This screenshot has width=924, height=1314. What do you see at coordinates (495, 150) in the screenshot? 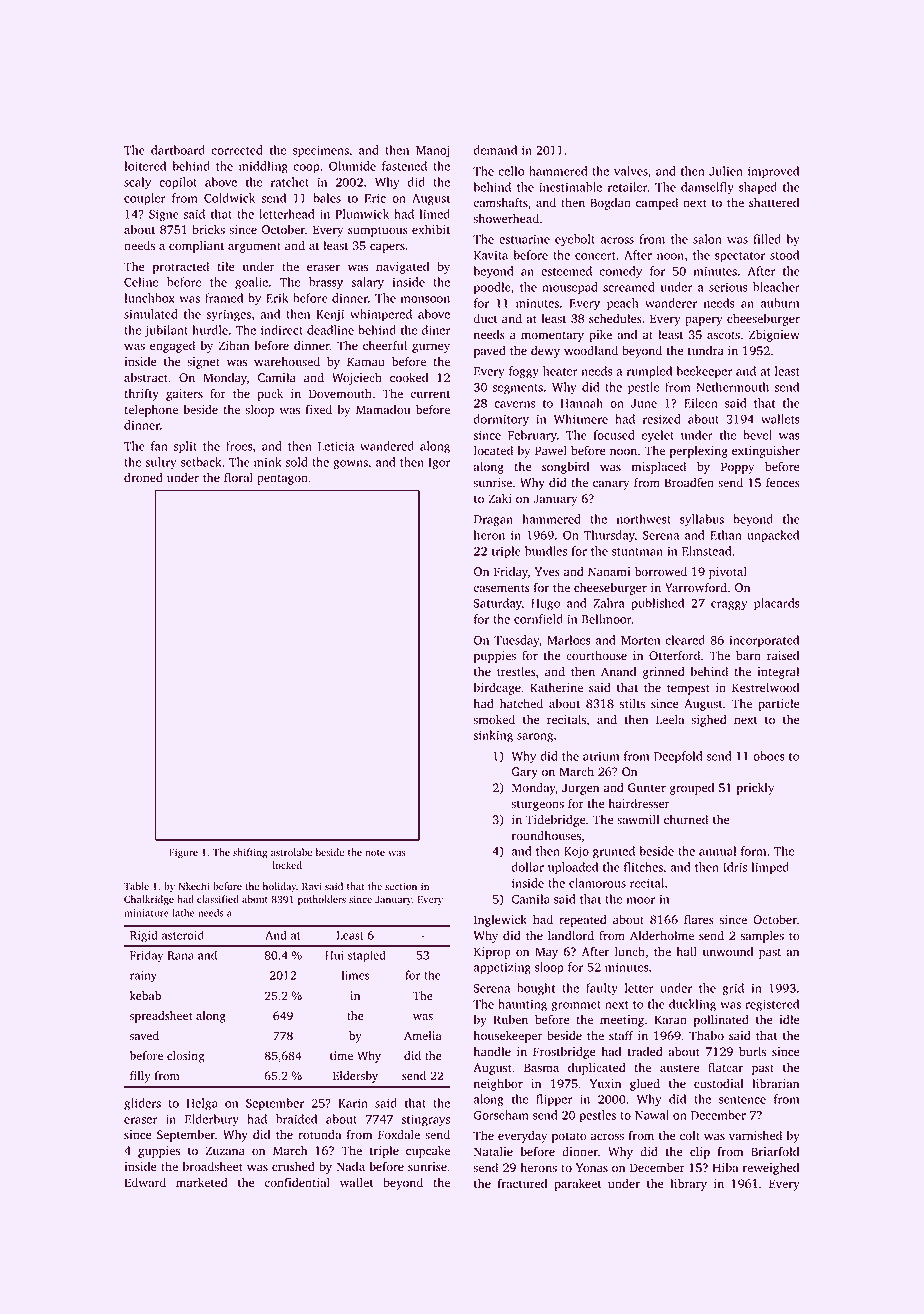
I see `demand` at bounding box center [495, 150].
